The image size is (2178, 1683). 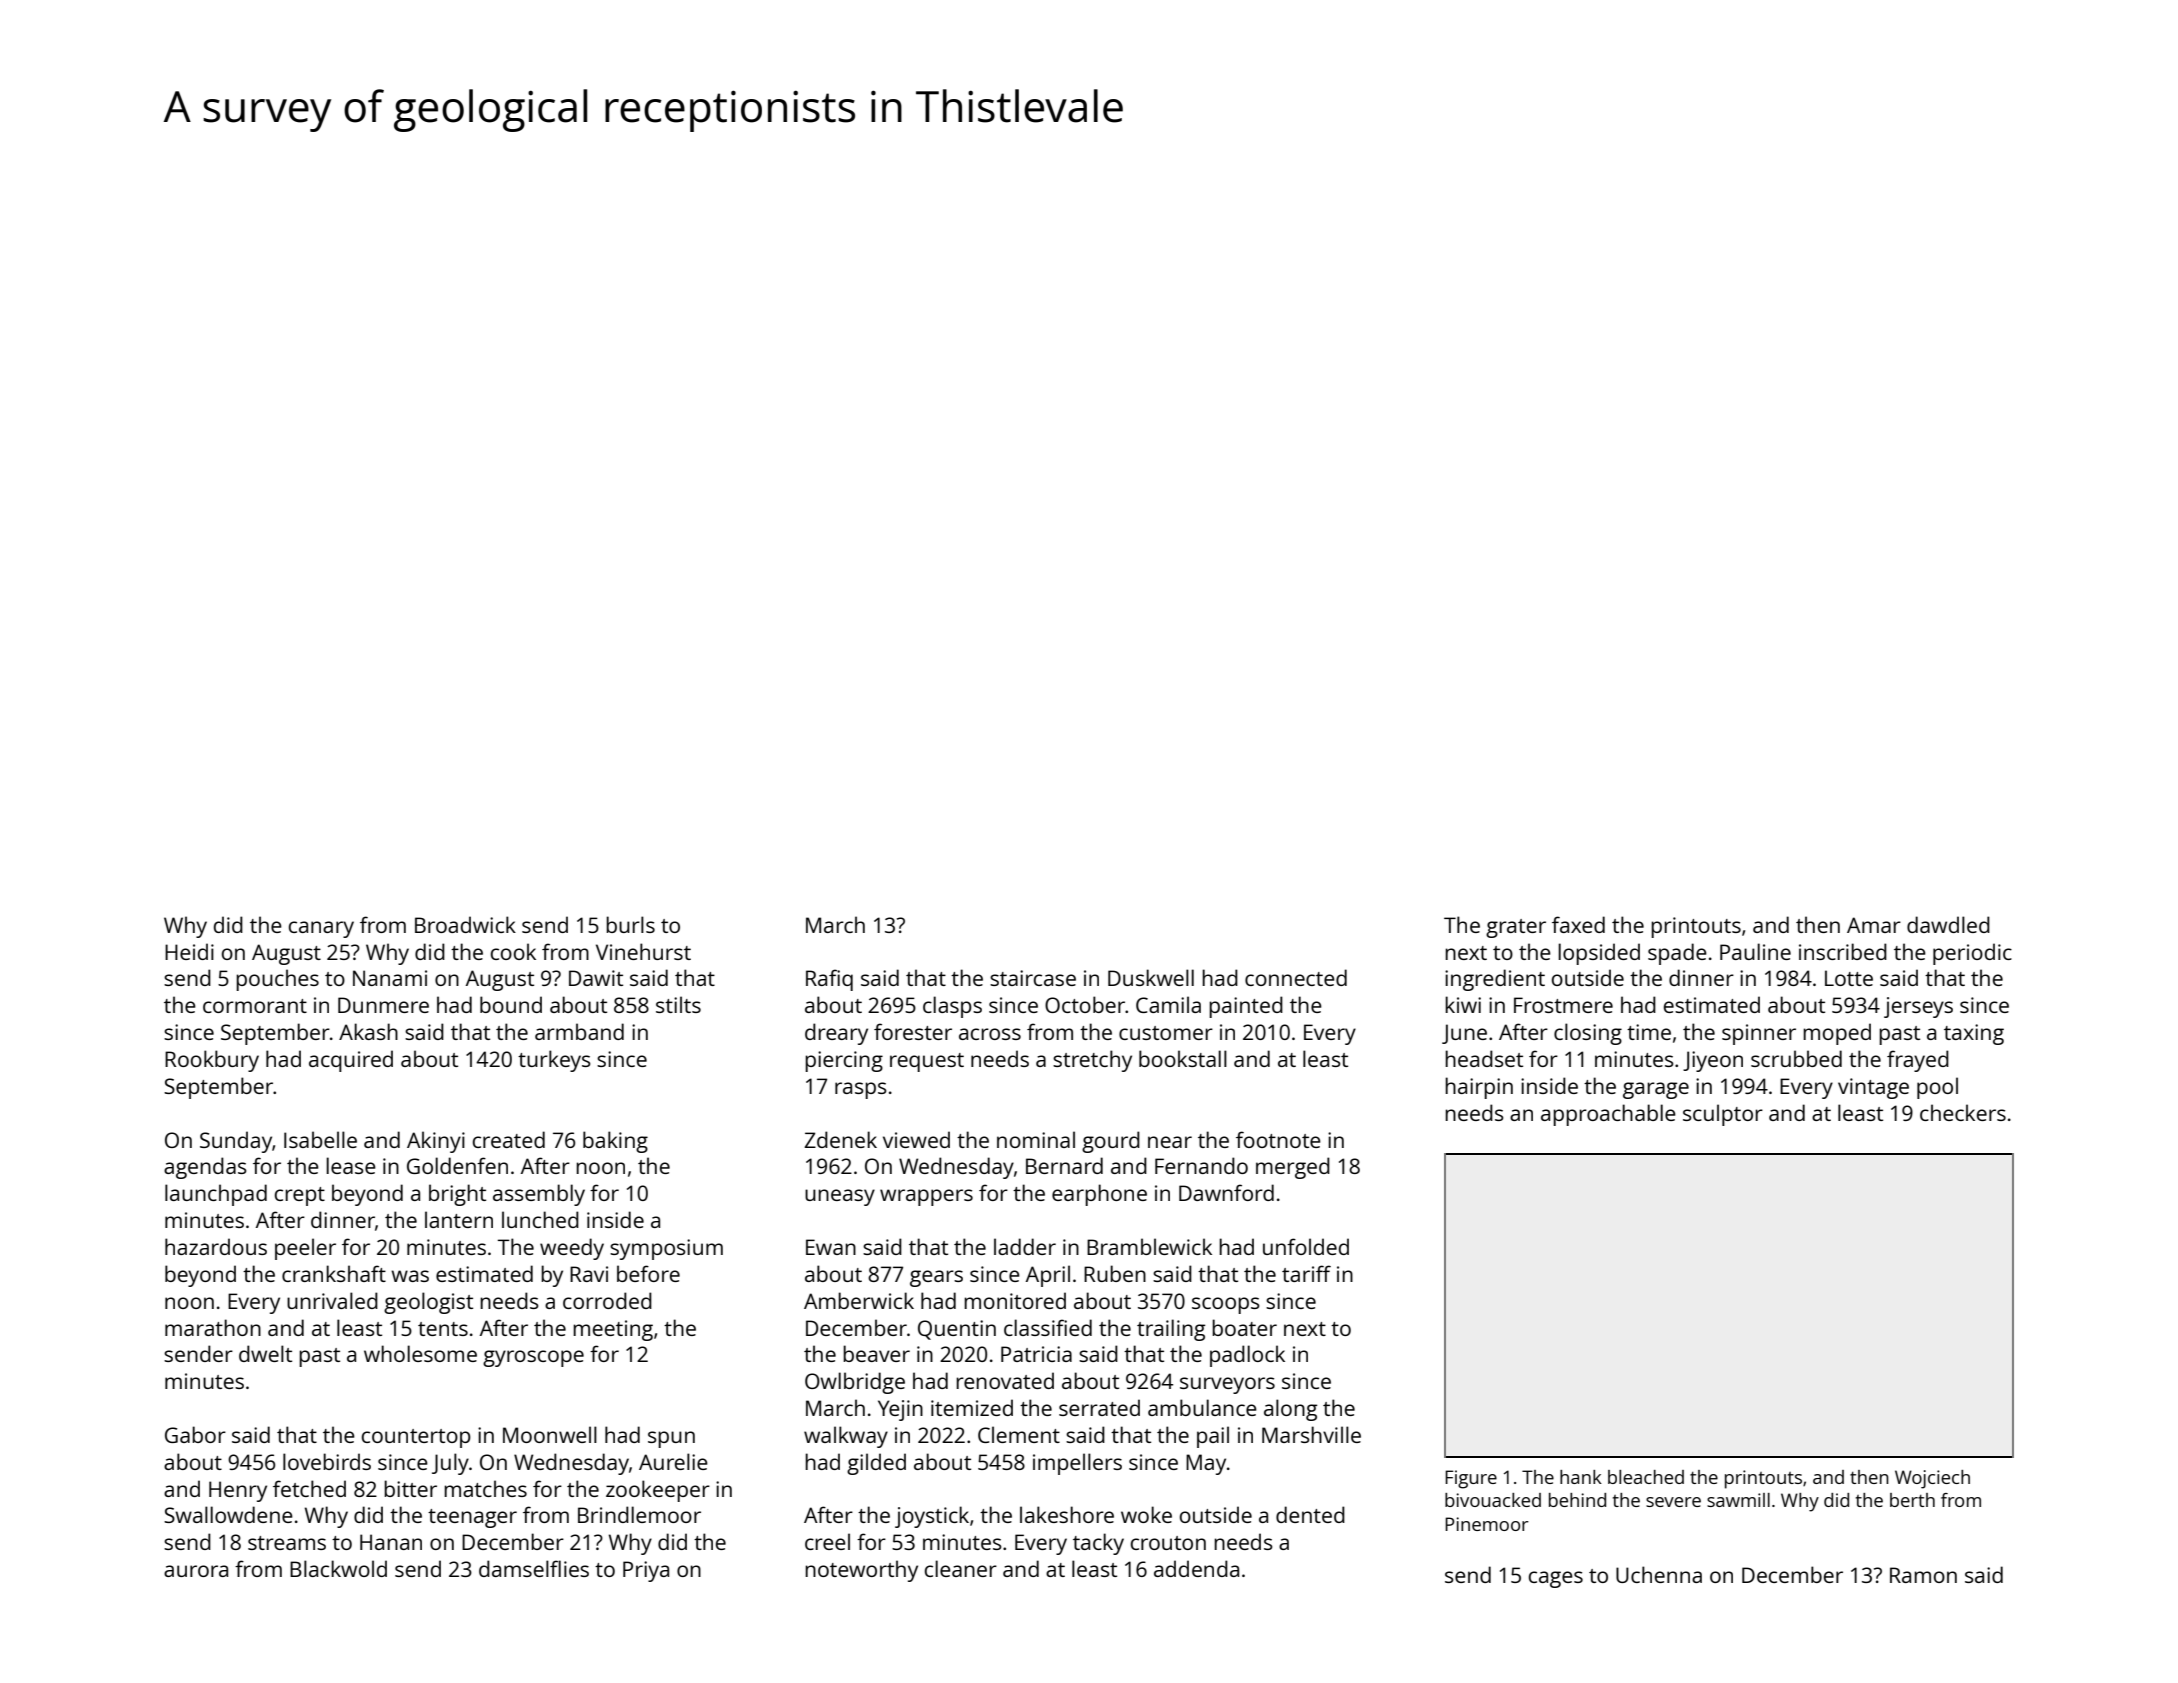 What do you see at coordinates (1077, 1464) in the document?
I see `impellers` at bounding box center [1077, 1464].
